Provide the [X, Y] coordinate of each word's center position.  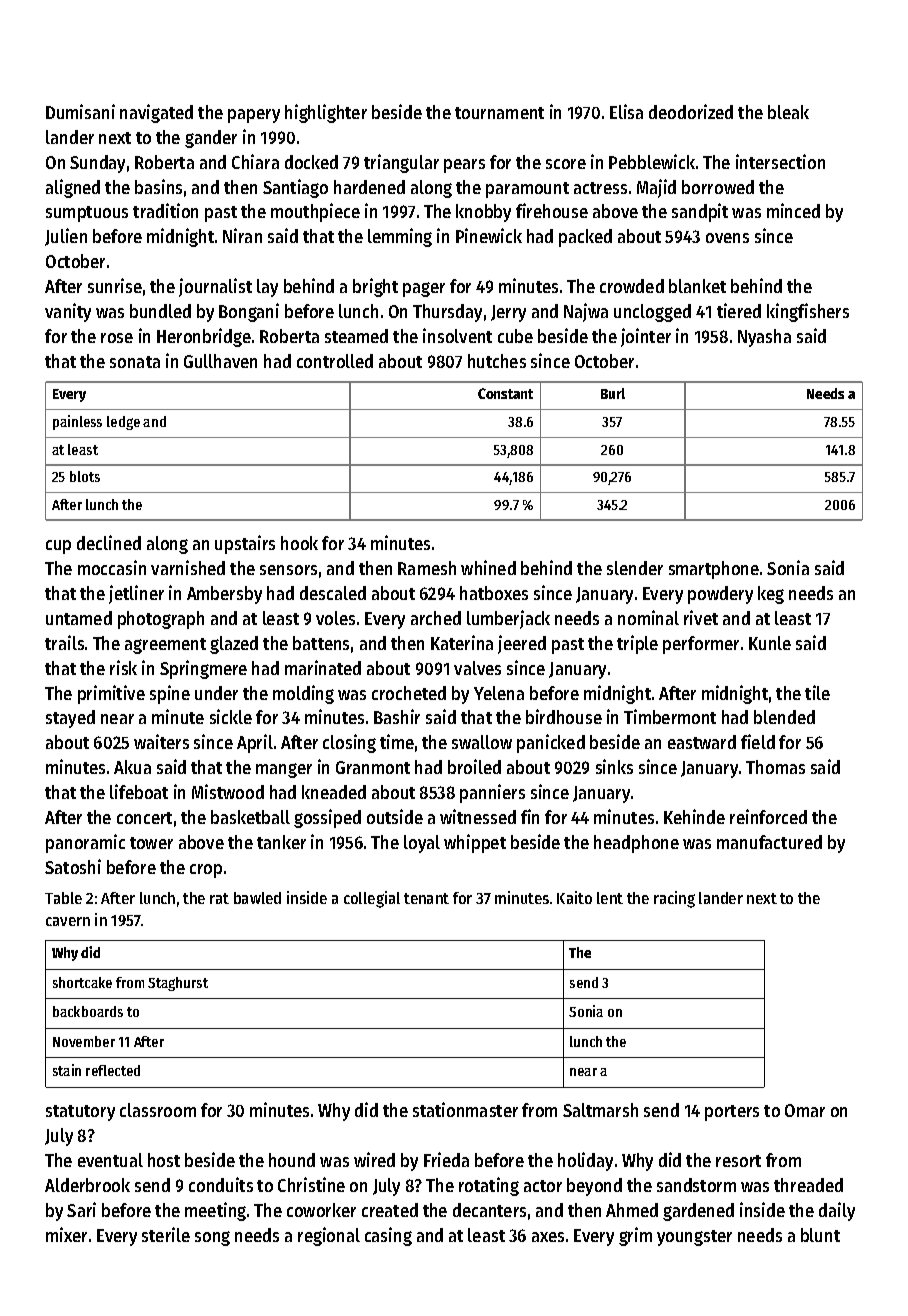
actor [543, 1186]
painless [77, 422]
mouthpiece [315, 212]
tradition [165, 210]
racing [674, 899]
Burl [613, 393]
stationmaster [465, 1109]
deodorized [691, 111]
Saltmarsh [600, 1110]
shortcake [82, 982]
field [758, 741]
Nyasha [764, 338]
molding [303, 694]
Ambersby [224, 595]
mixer [66, 1234]
